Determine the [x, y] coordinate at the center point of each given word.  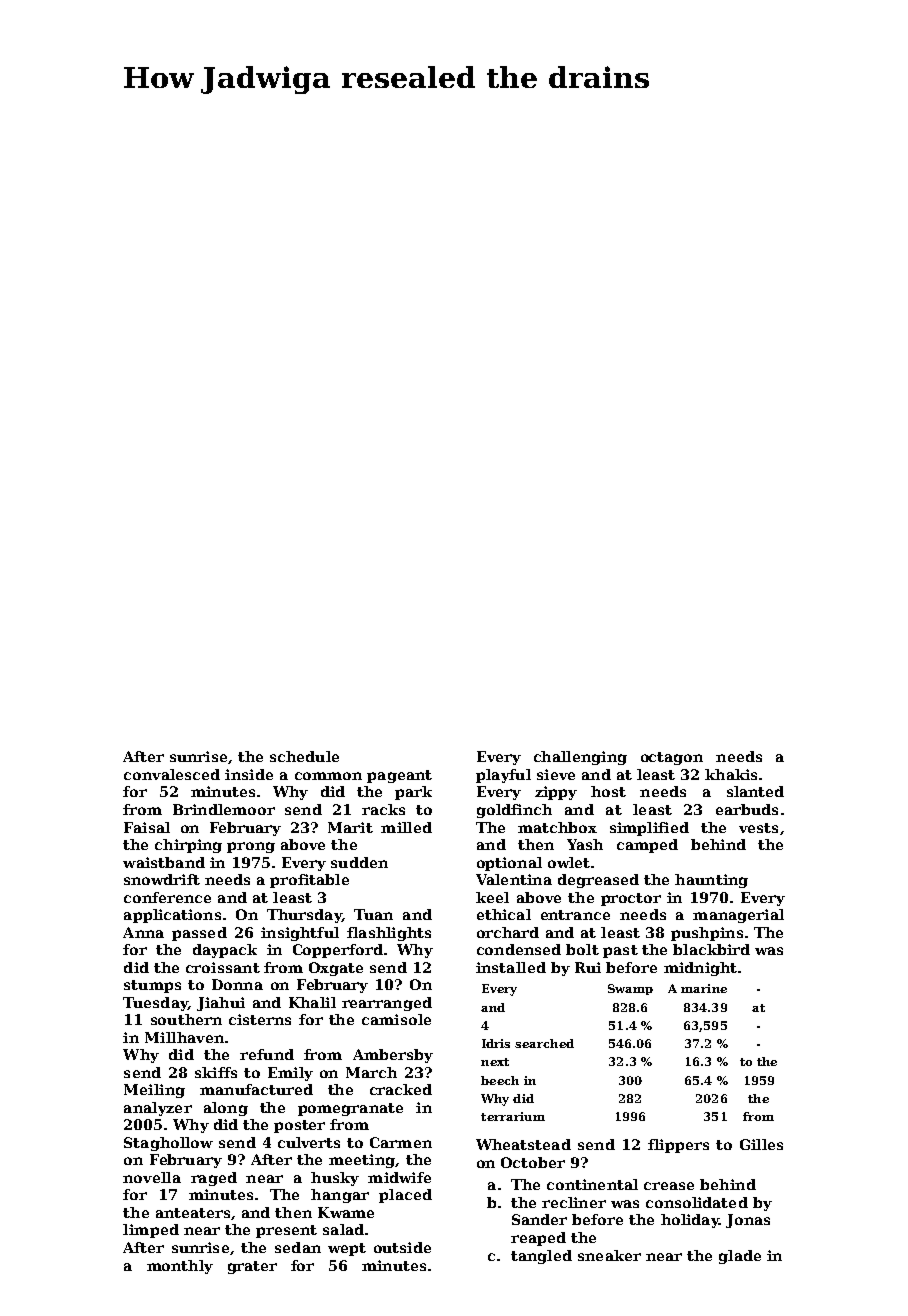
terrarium [513, 1116]
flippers [678, 1146]
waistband [164, 862]
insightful [300, 934]
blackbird [711, 949]
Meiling [154, 1091]
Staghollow [168, 1144]
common [328, 776]
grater [252, 1267]
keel [492, 897]
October [533, 1162]
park [413, 793]
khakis [731, 774]
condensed [519, 949]
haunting [711, 881]
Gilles [761, 1144]
